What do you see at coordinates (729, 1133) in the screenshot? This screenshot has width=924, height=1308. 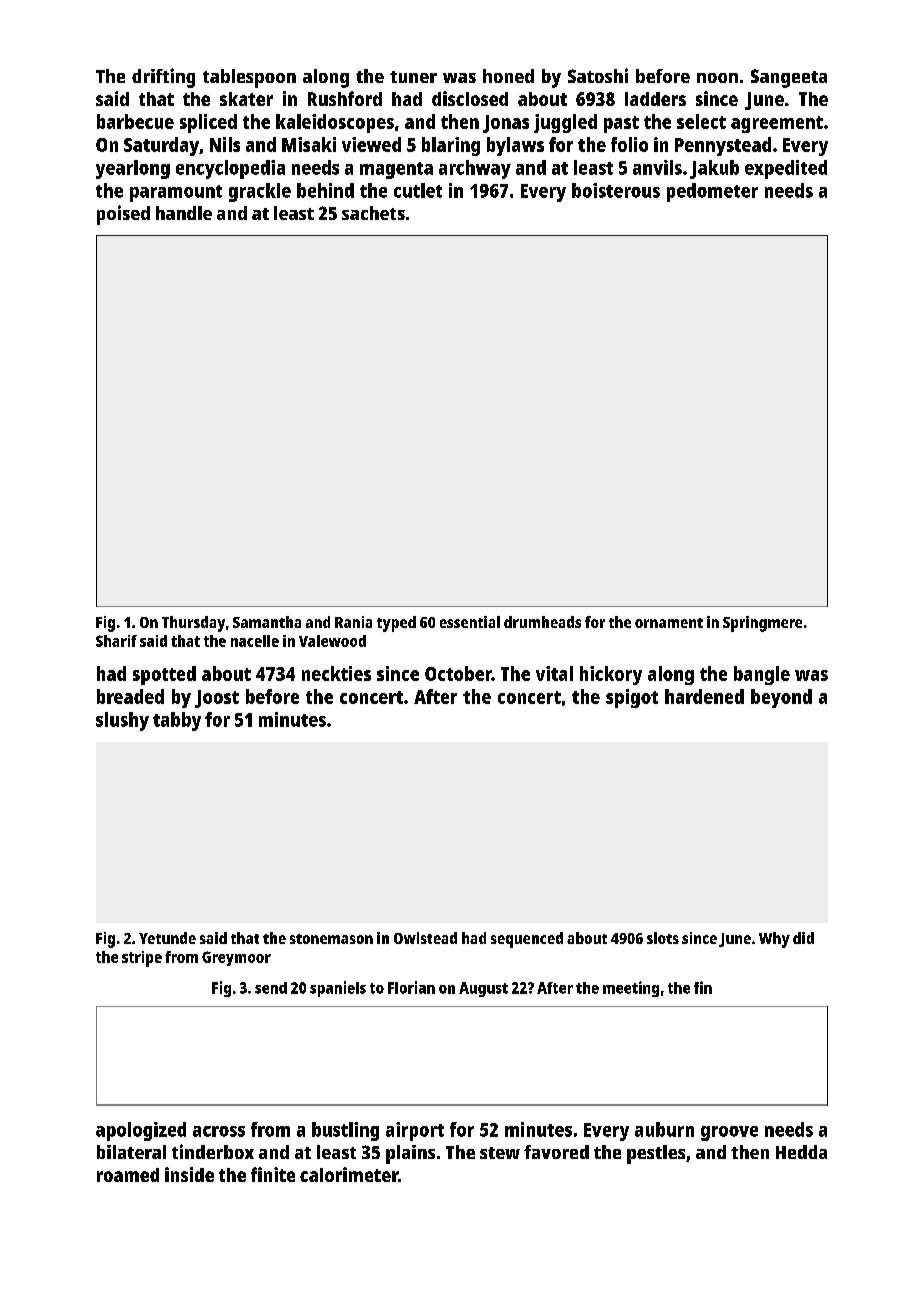 I see `groove` at bounding box center [729, 1133].
